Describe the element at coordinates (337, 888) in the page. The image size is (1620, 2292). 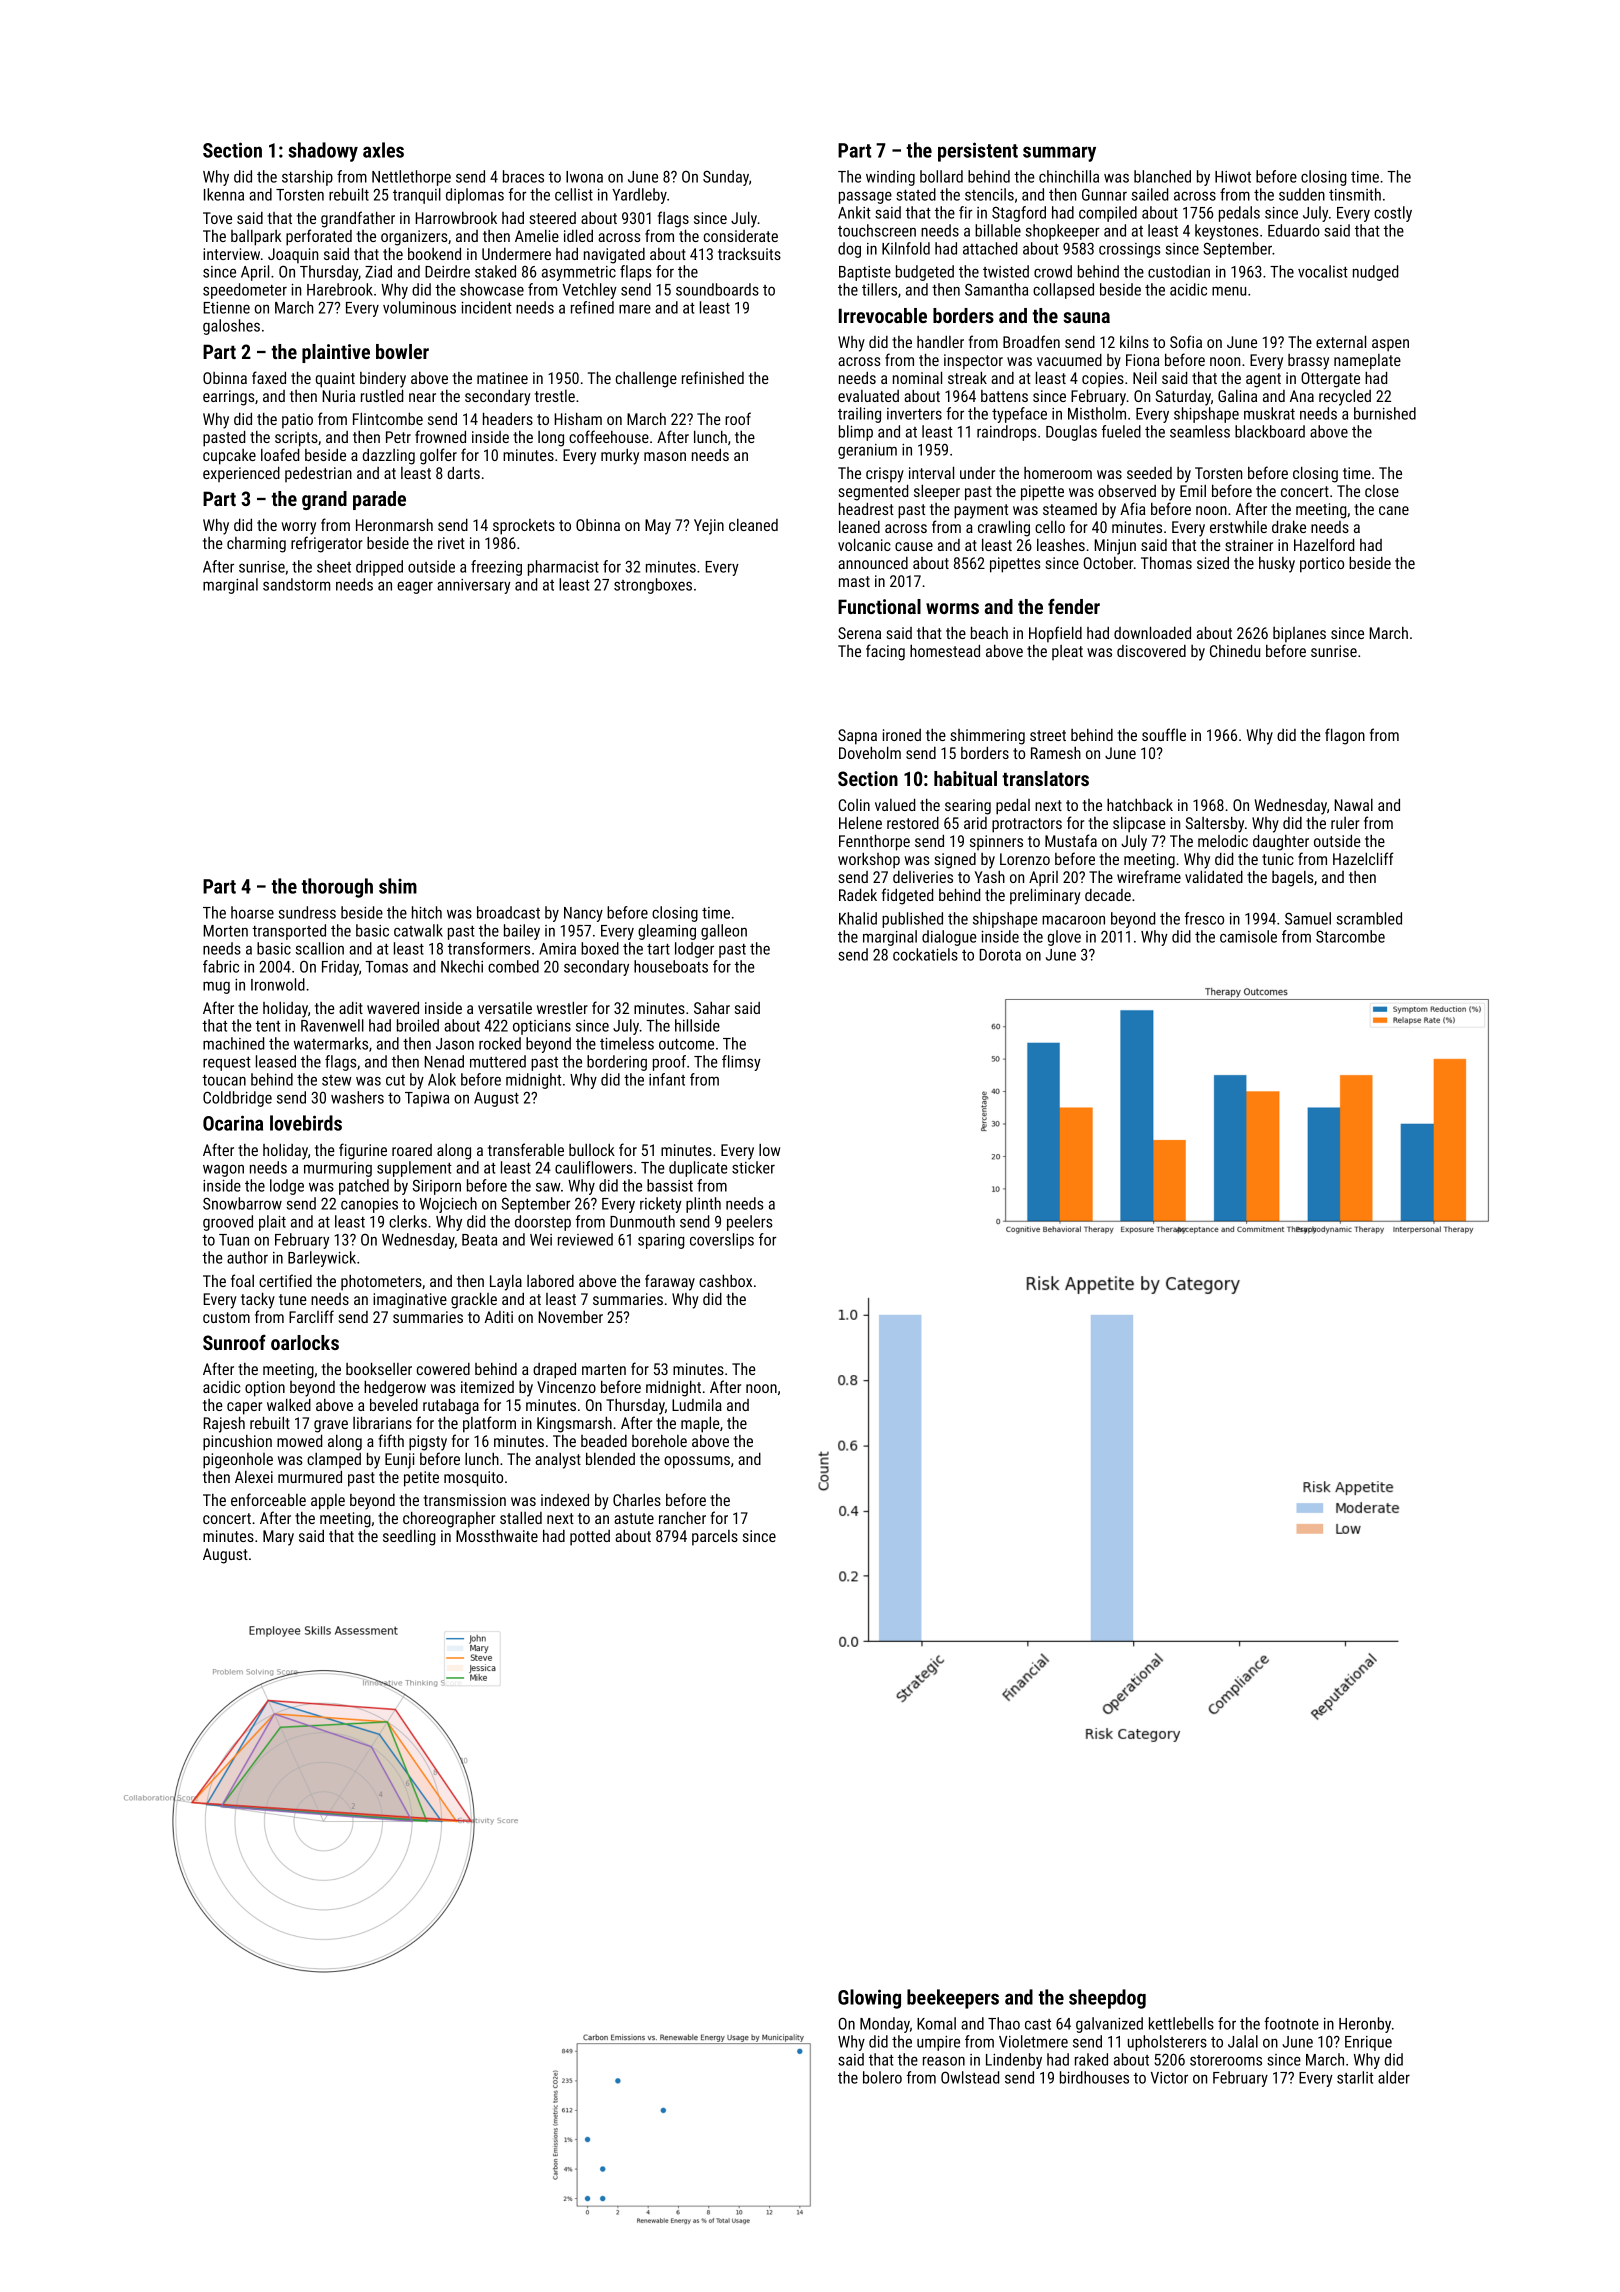
I see `thorough` at that location.
